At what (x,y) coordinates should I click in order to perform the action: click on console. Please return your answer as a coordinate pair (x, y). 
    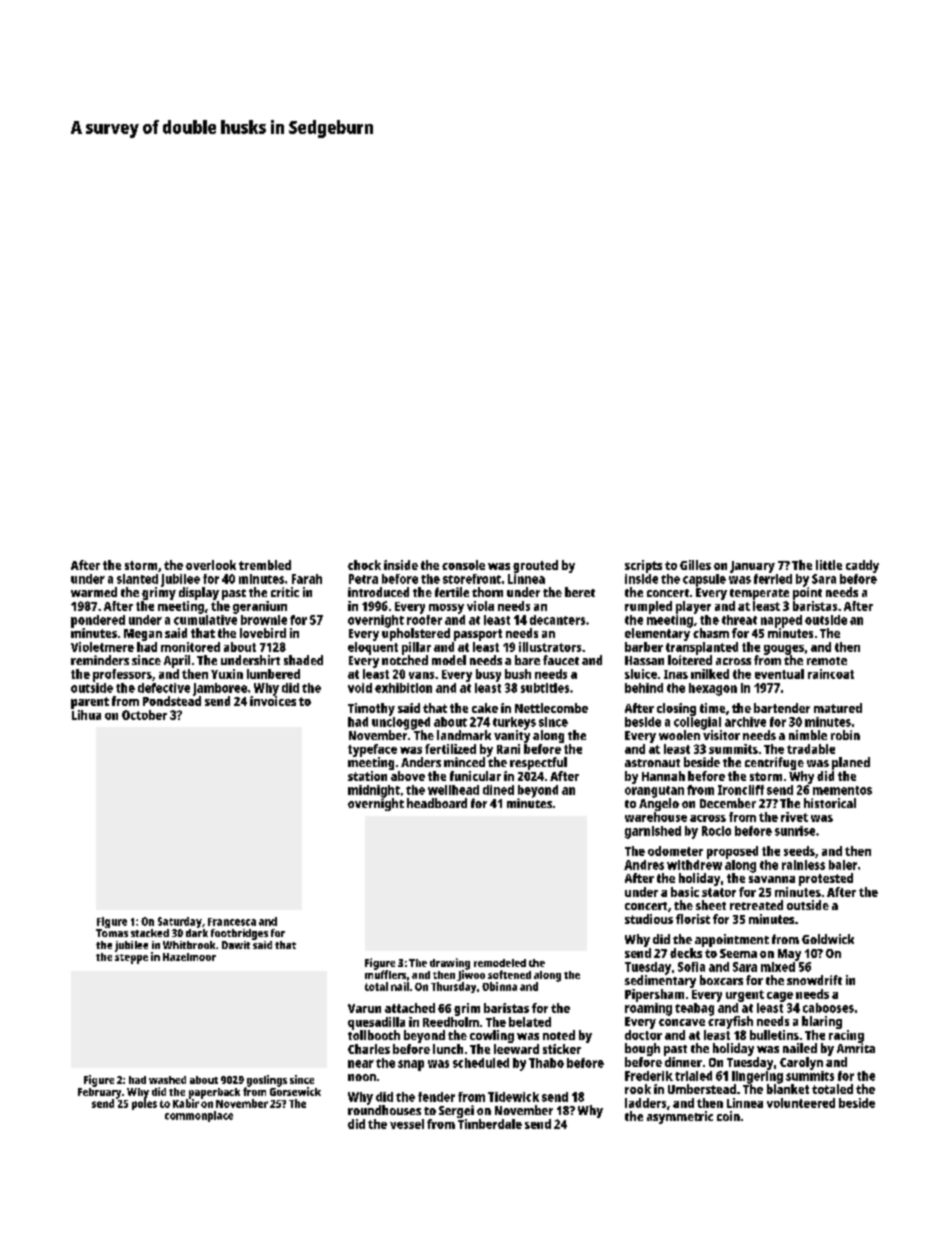
    Looking at the image, I should click on (463, 565).
